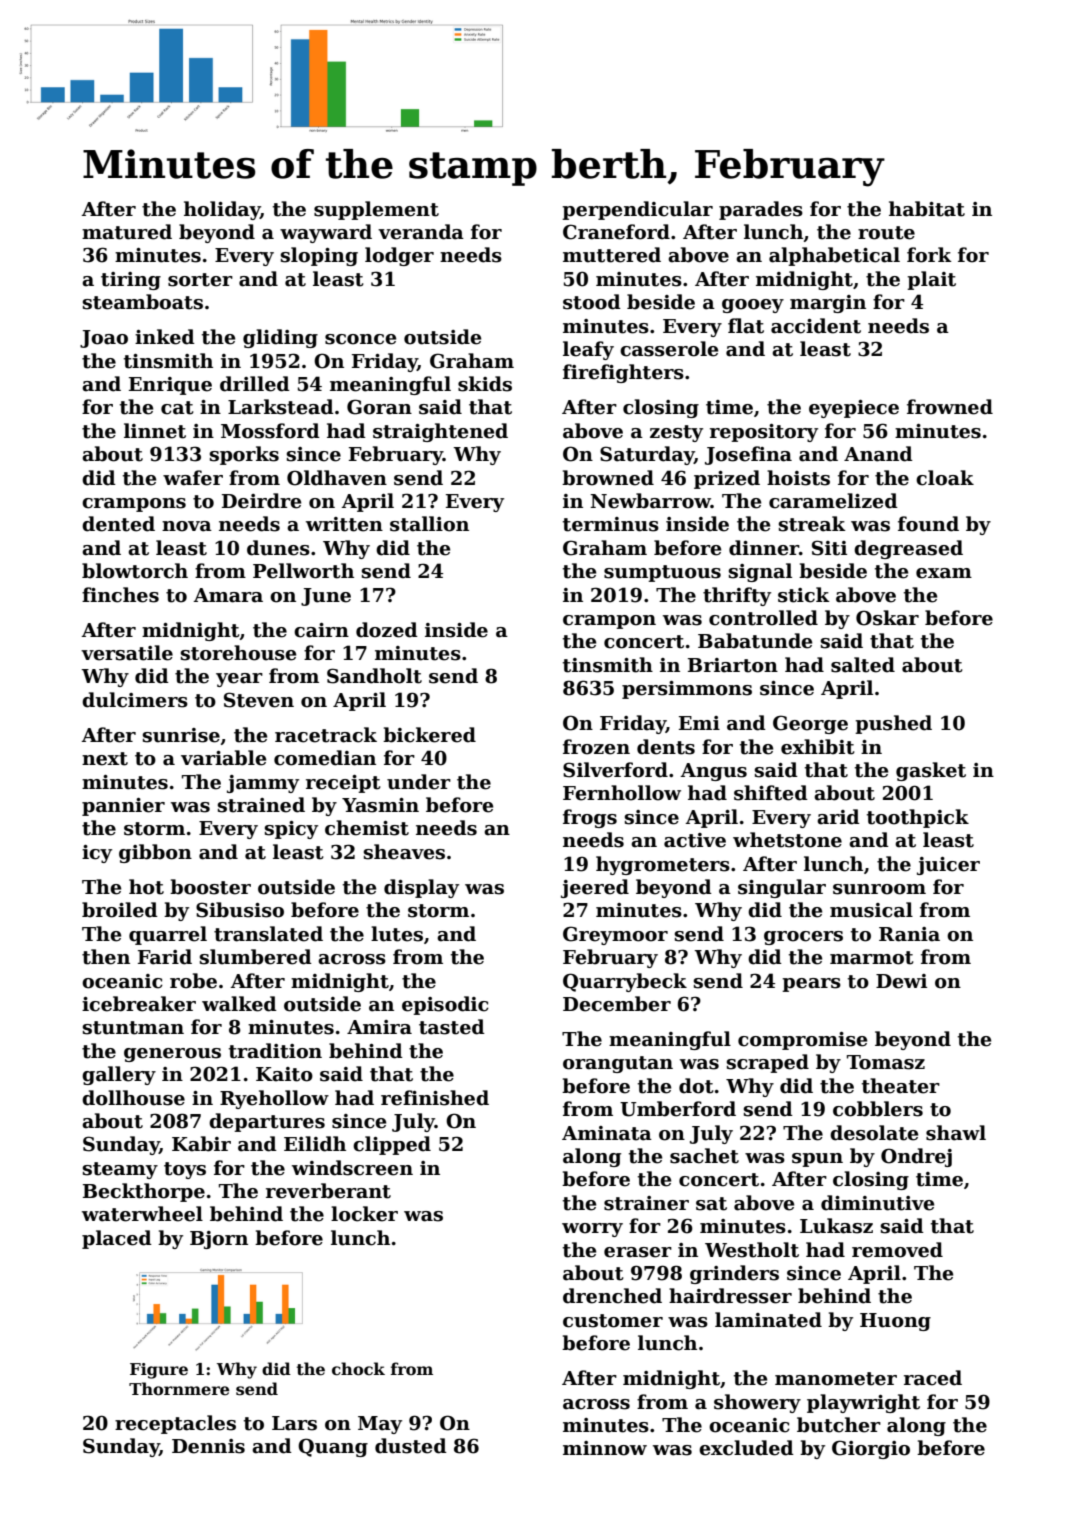  What do you see at coordinates (294, 1423) in the screenshot?
I see `Lars` at bounding box center [294, 1423].
